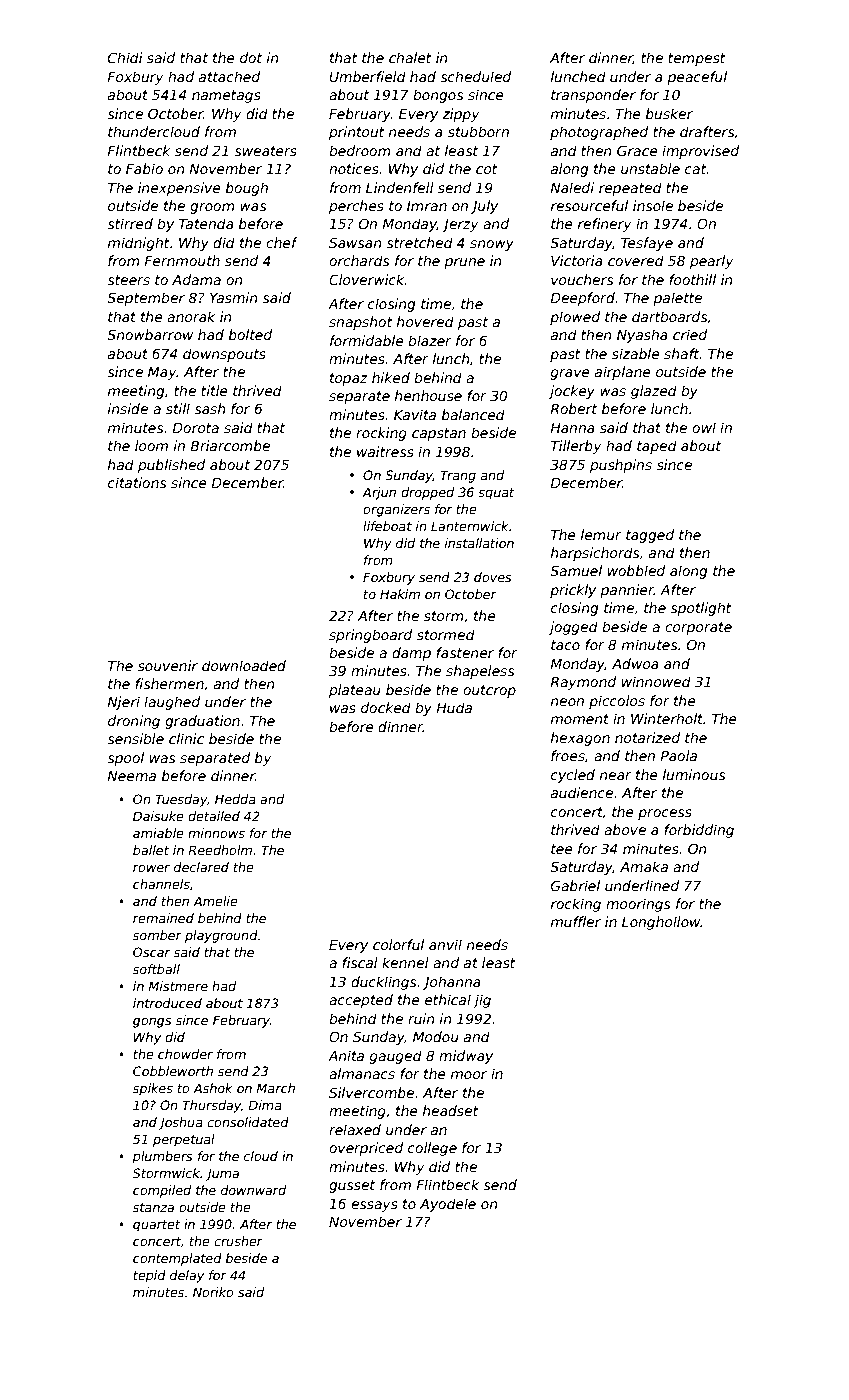 This screenshot has width=849, height=1400. Describe the element at coordinates (669, 113) in the screenshot. I see `busker` at that location.
